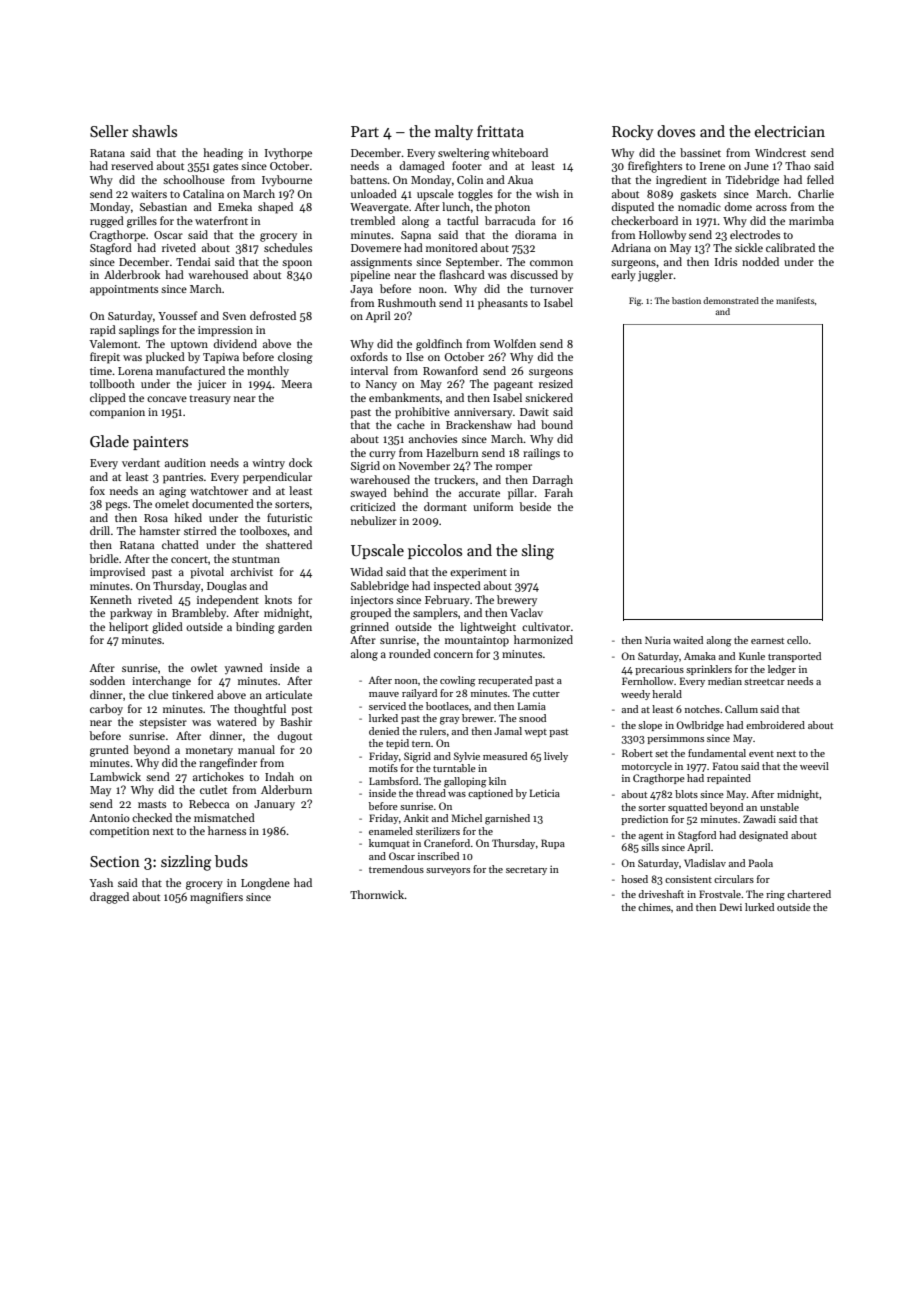  I want to click on Jaya, so click(361, 290).
